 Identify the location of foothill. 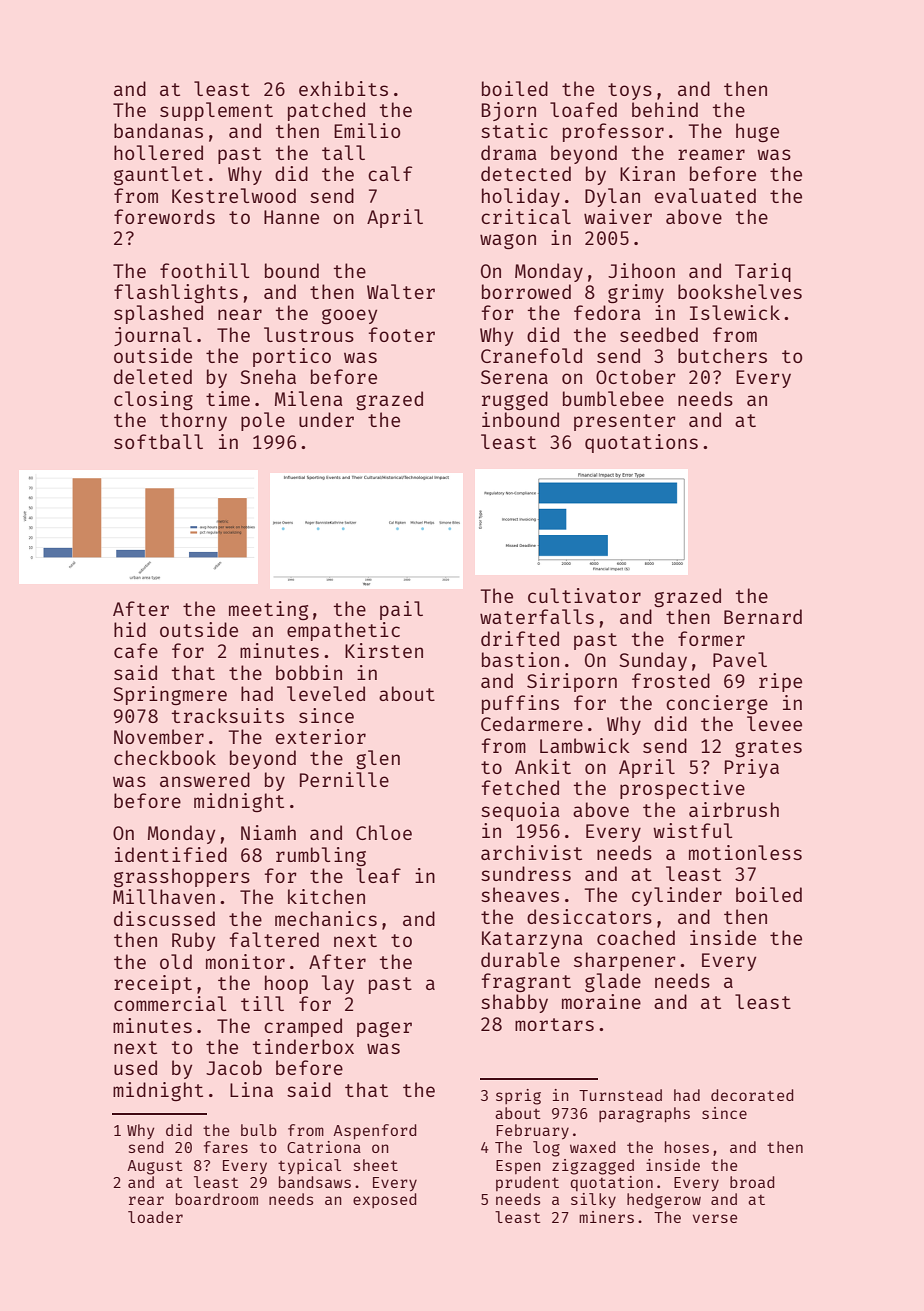
(205, 270).
